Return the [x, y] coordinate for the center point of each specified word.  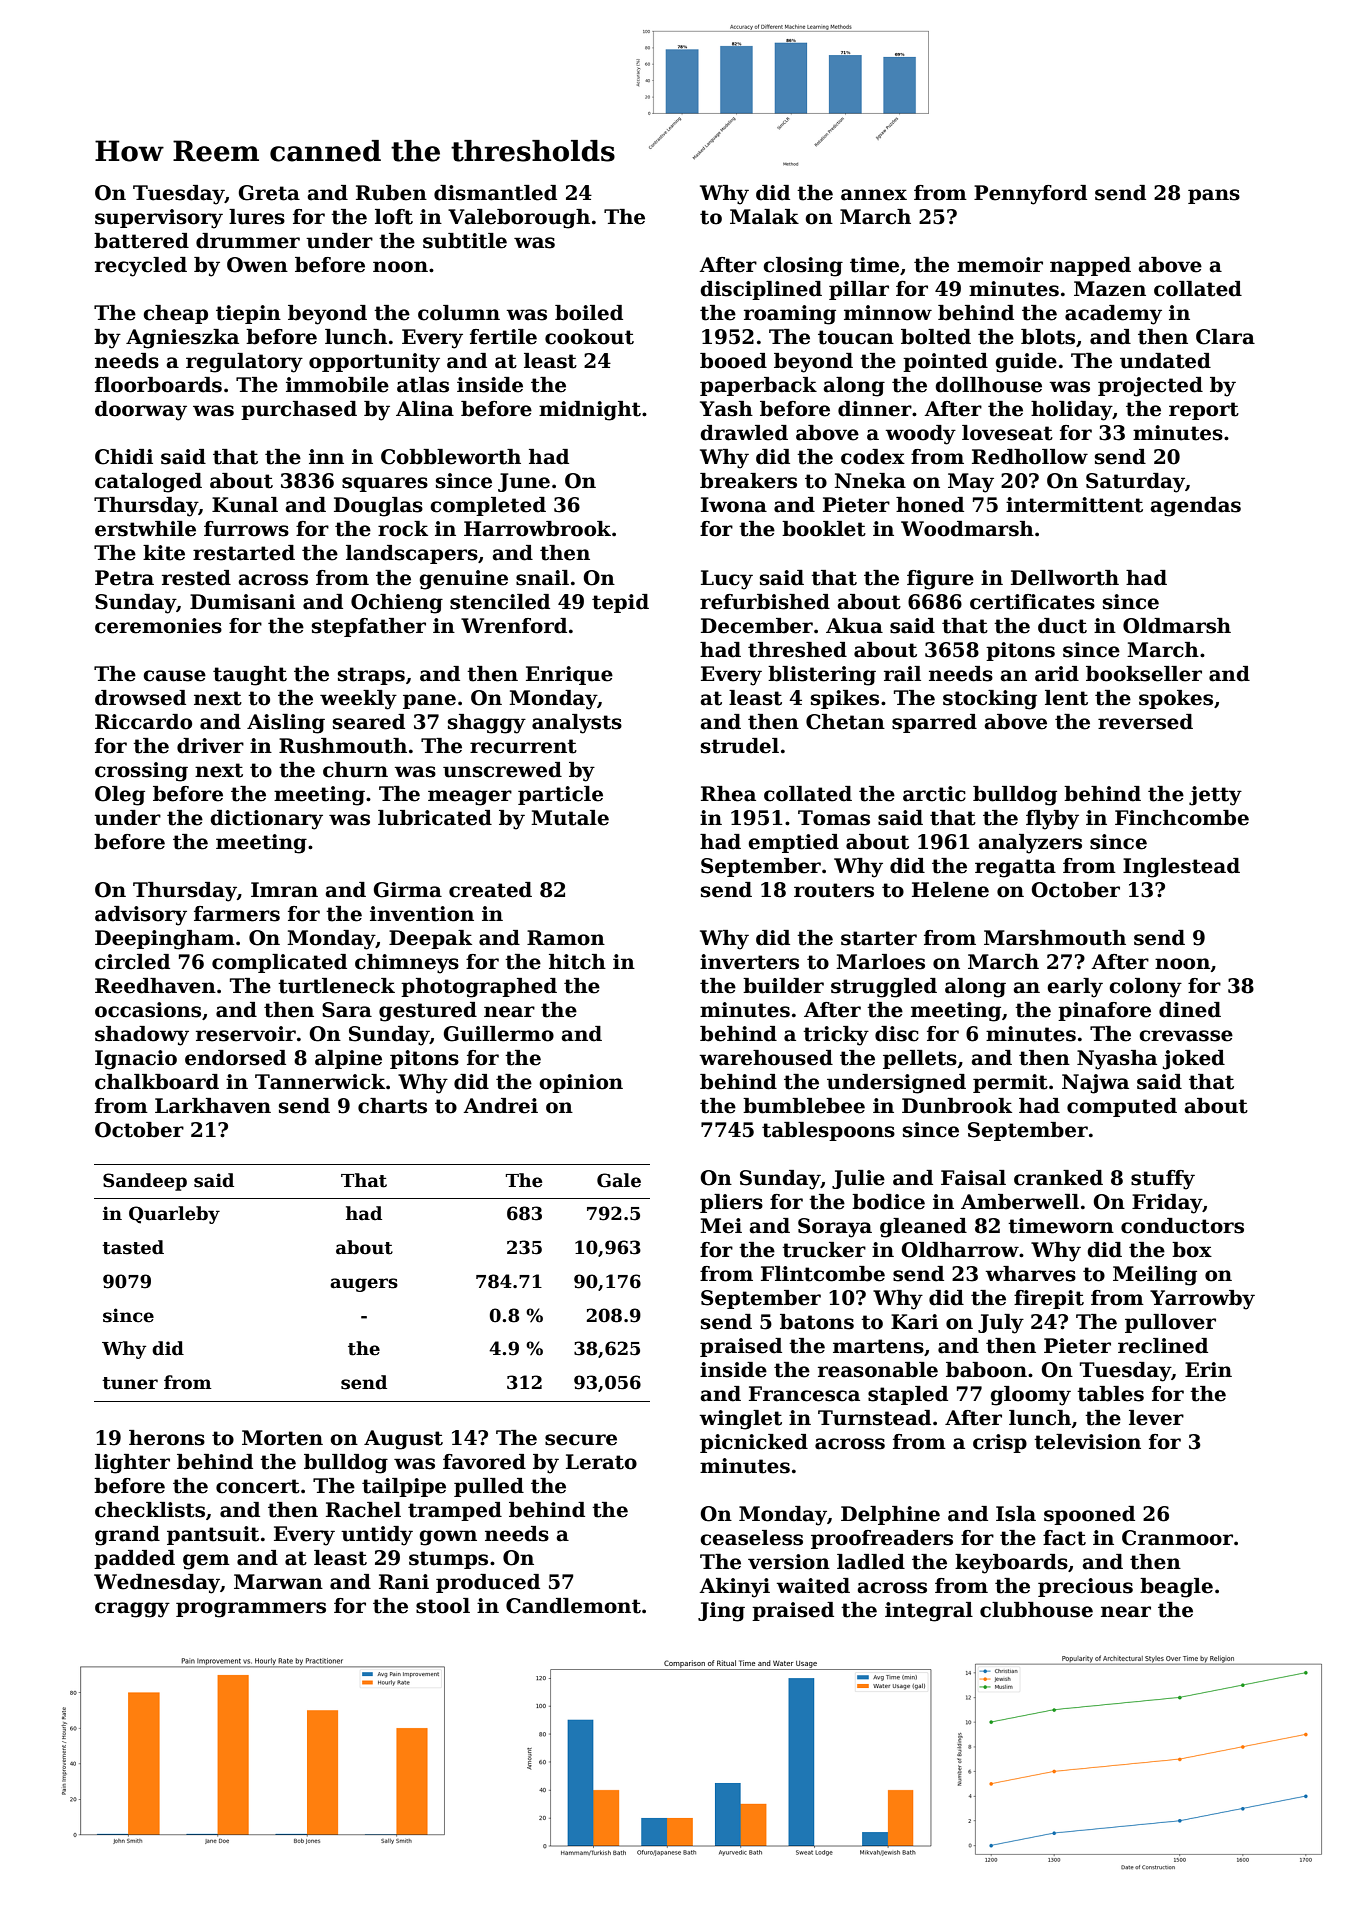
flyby [1052, 820]
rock [403, 529]
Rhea [728, 794]
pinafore [1104, 1011]
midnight [590, 411]
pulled [489, 1487]
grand [127, 1536]
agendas [1196, 507]
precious [1085, 1587]
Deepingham [165, 940]
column [459, 313]
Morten [282, 1438]
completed [488, 506]
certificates [1032, 602]
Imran [284, 890]
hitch [577, 962]
